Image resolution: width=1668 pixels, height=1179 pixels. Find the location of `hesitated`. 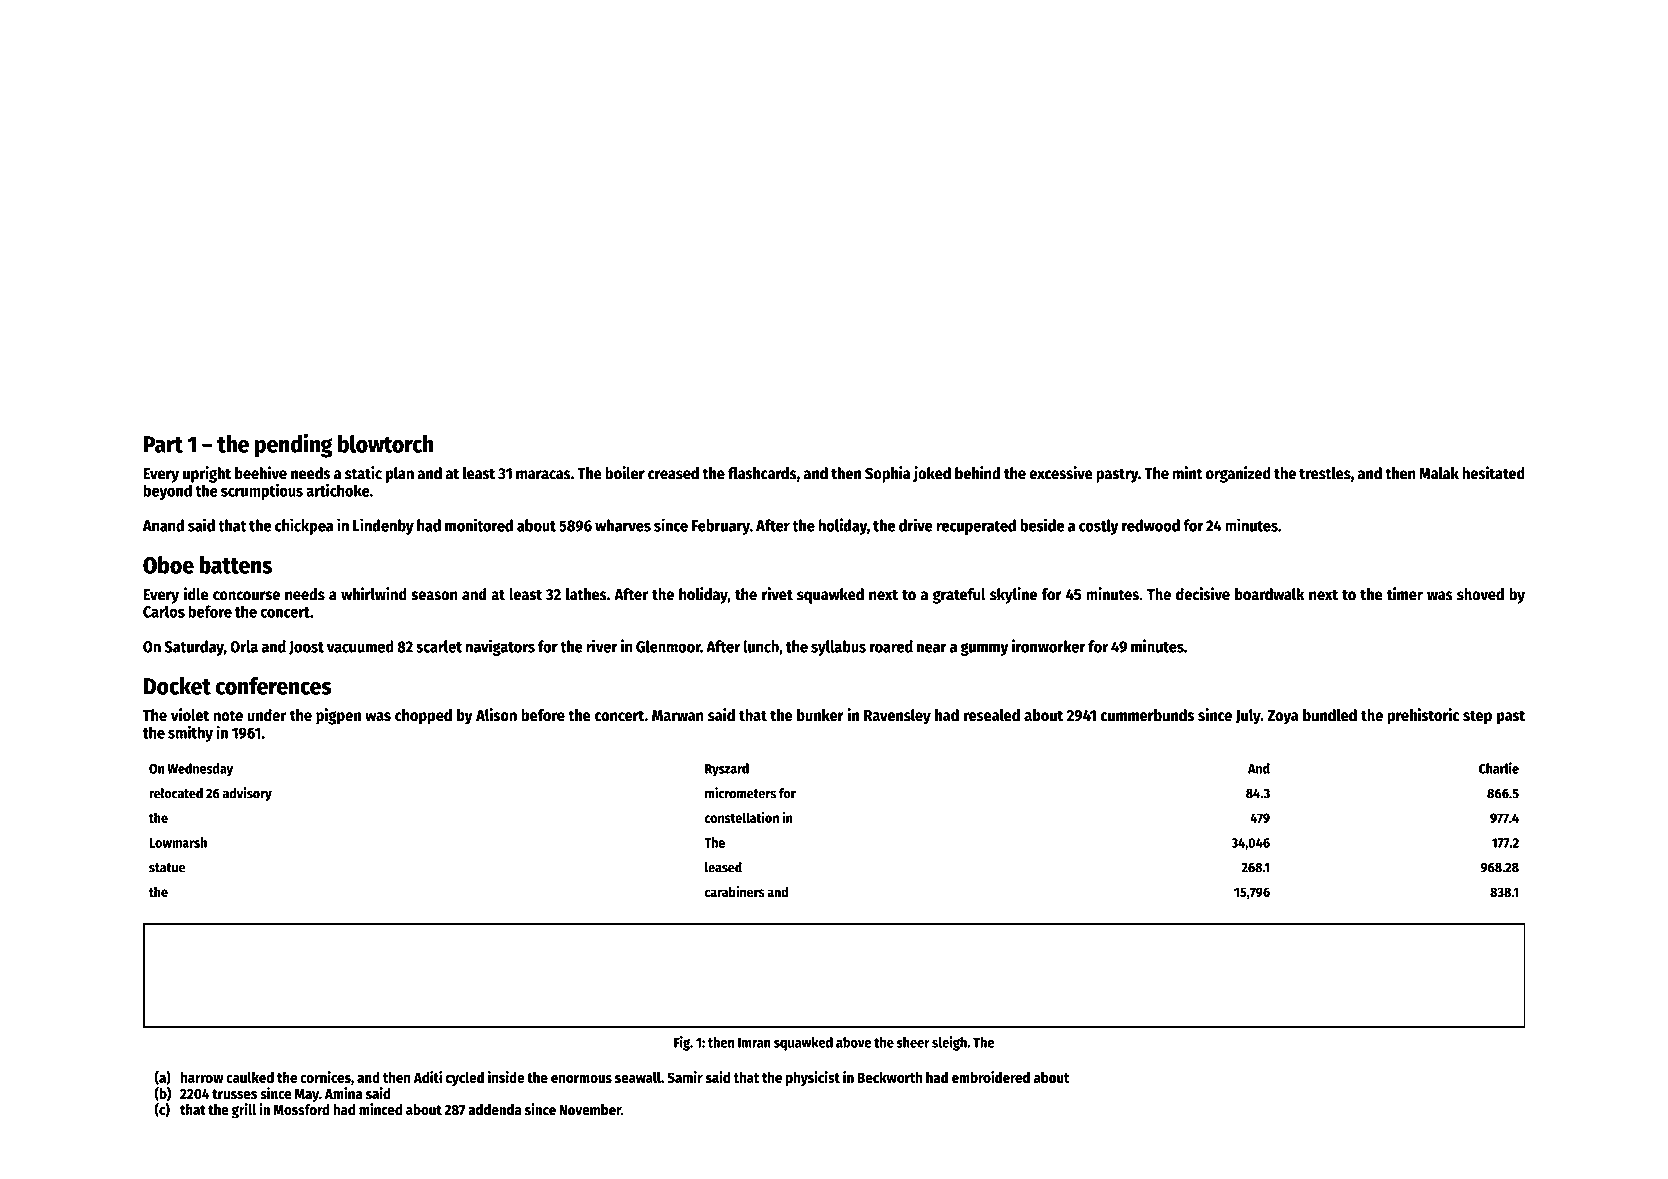

hesitated is located at coordinates (1493, 473).
